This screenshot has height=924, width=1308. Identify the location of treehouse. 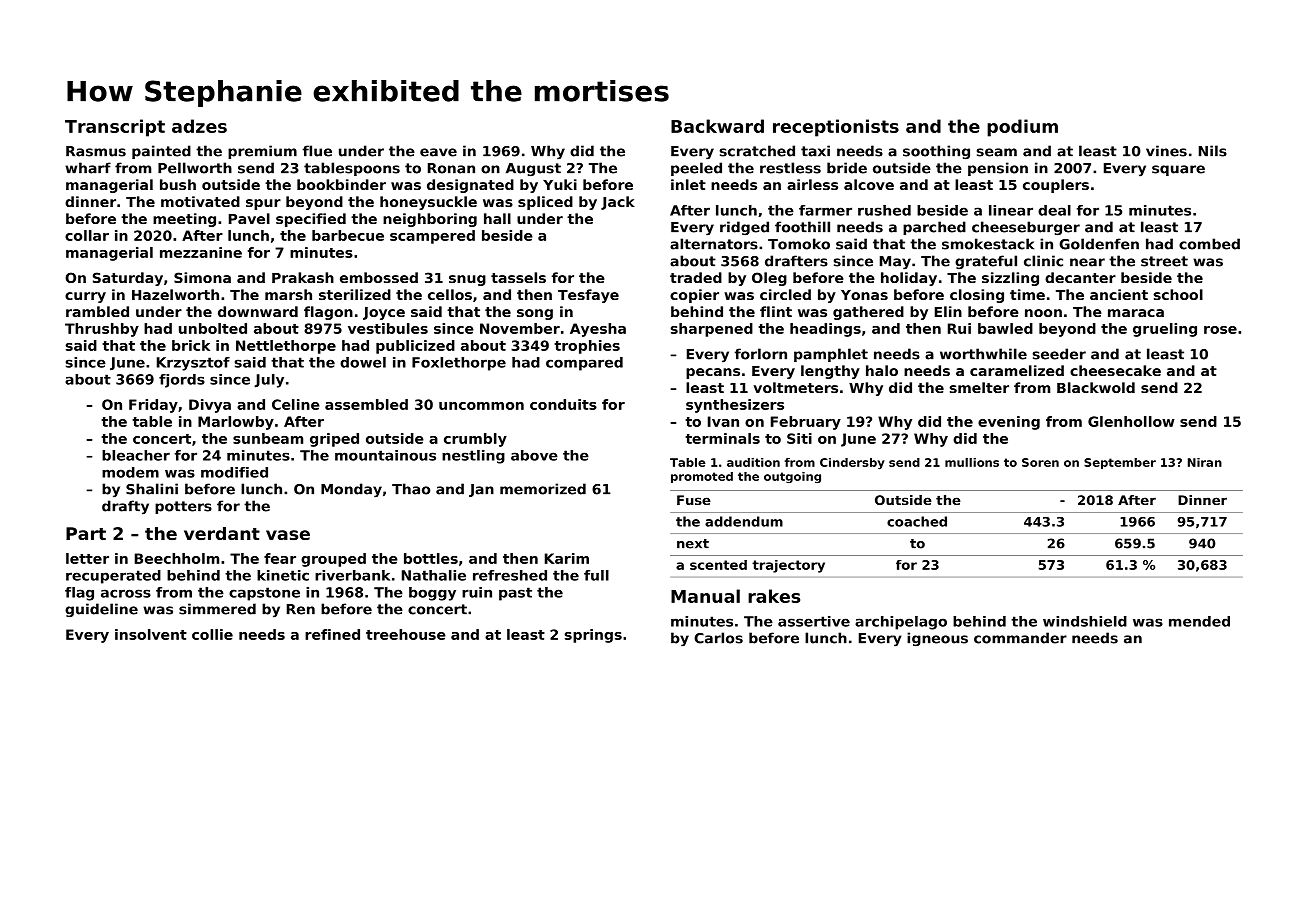
(406, 634).
